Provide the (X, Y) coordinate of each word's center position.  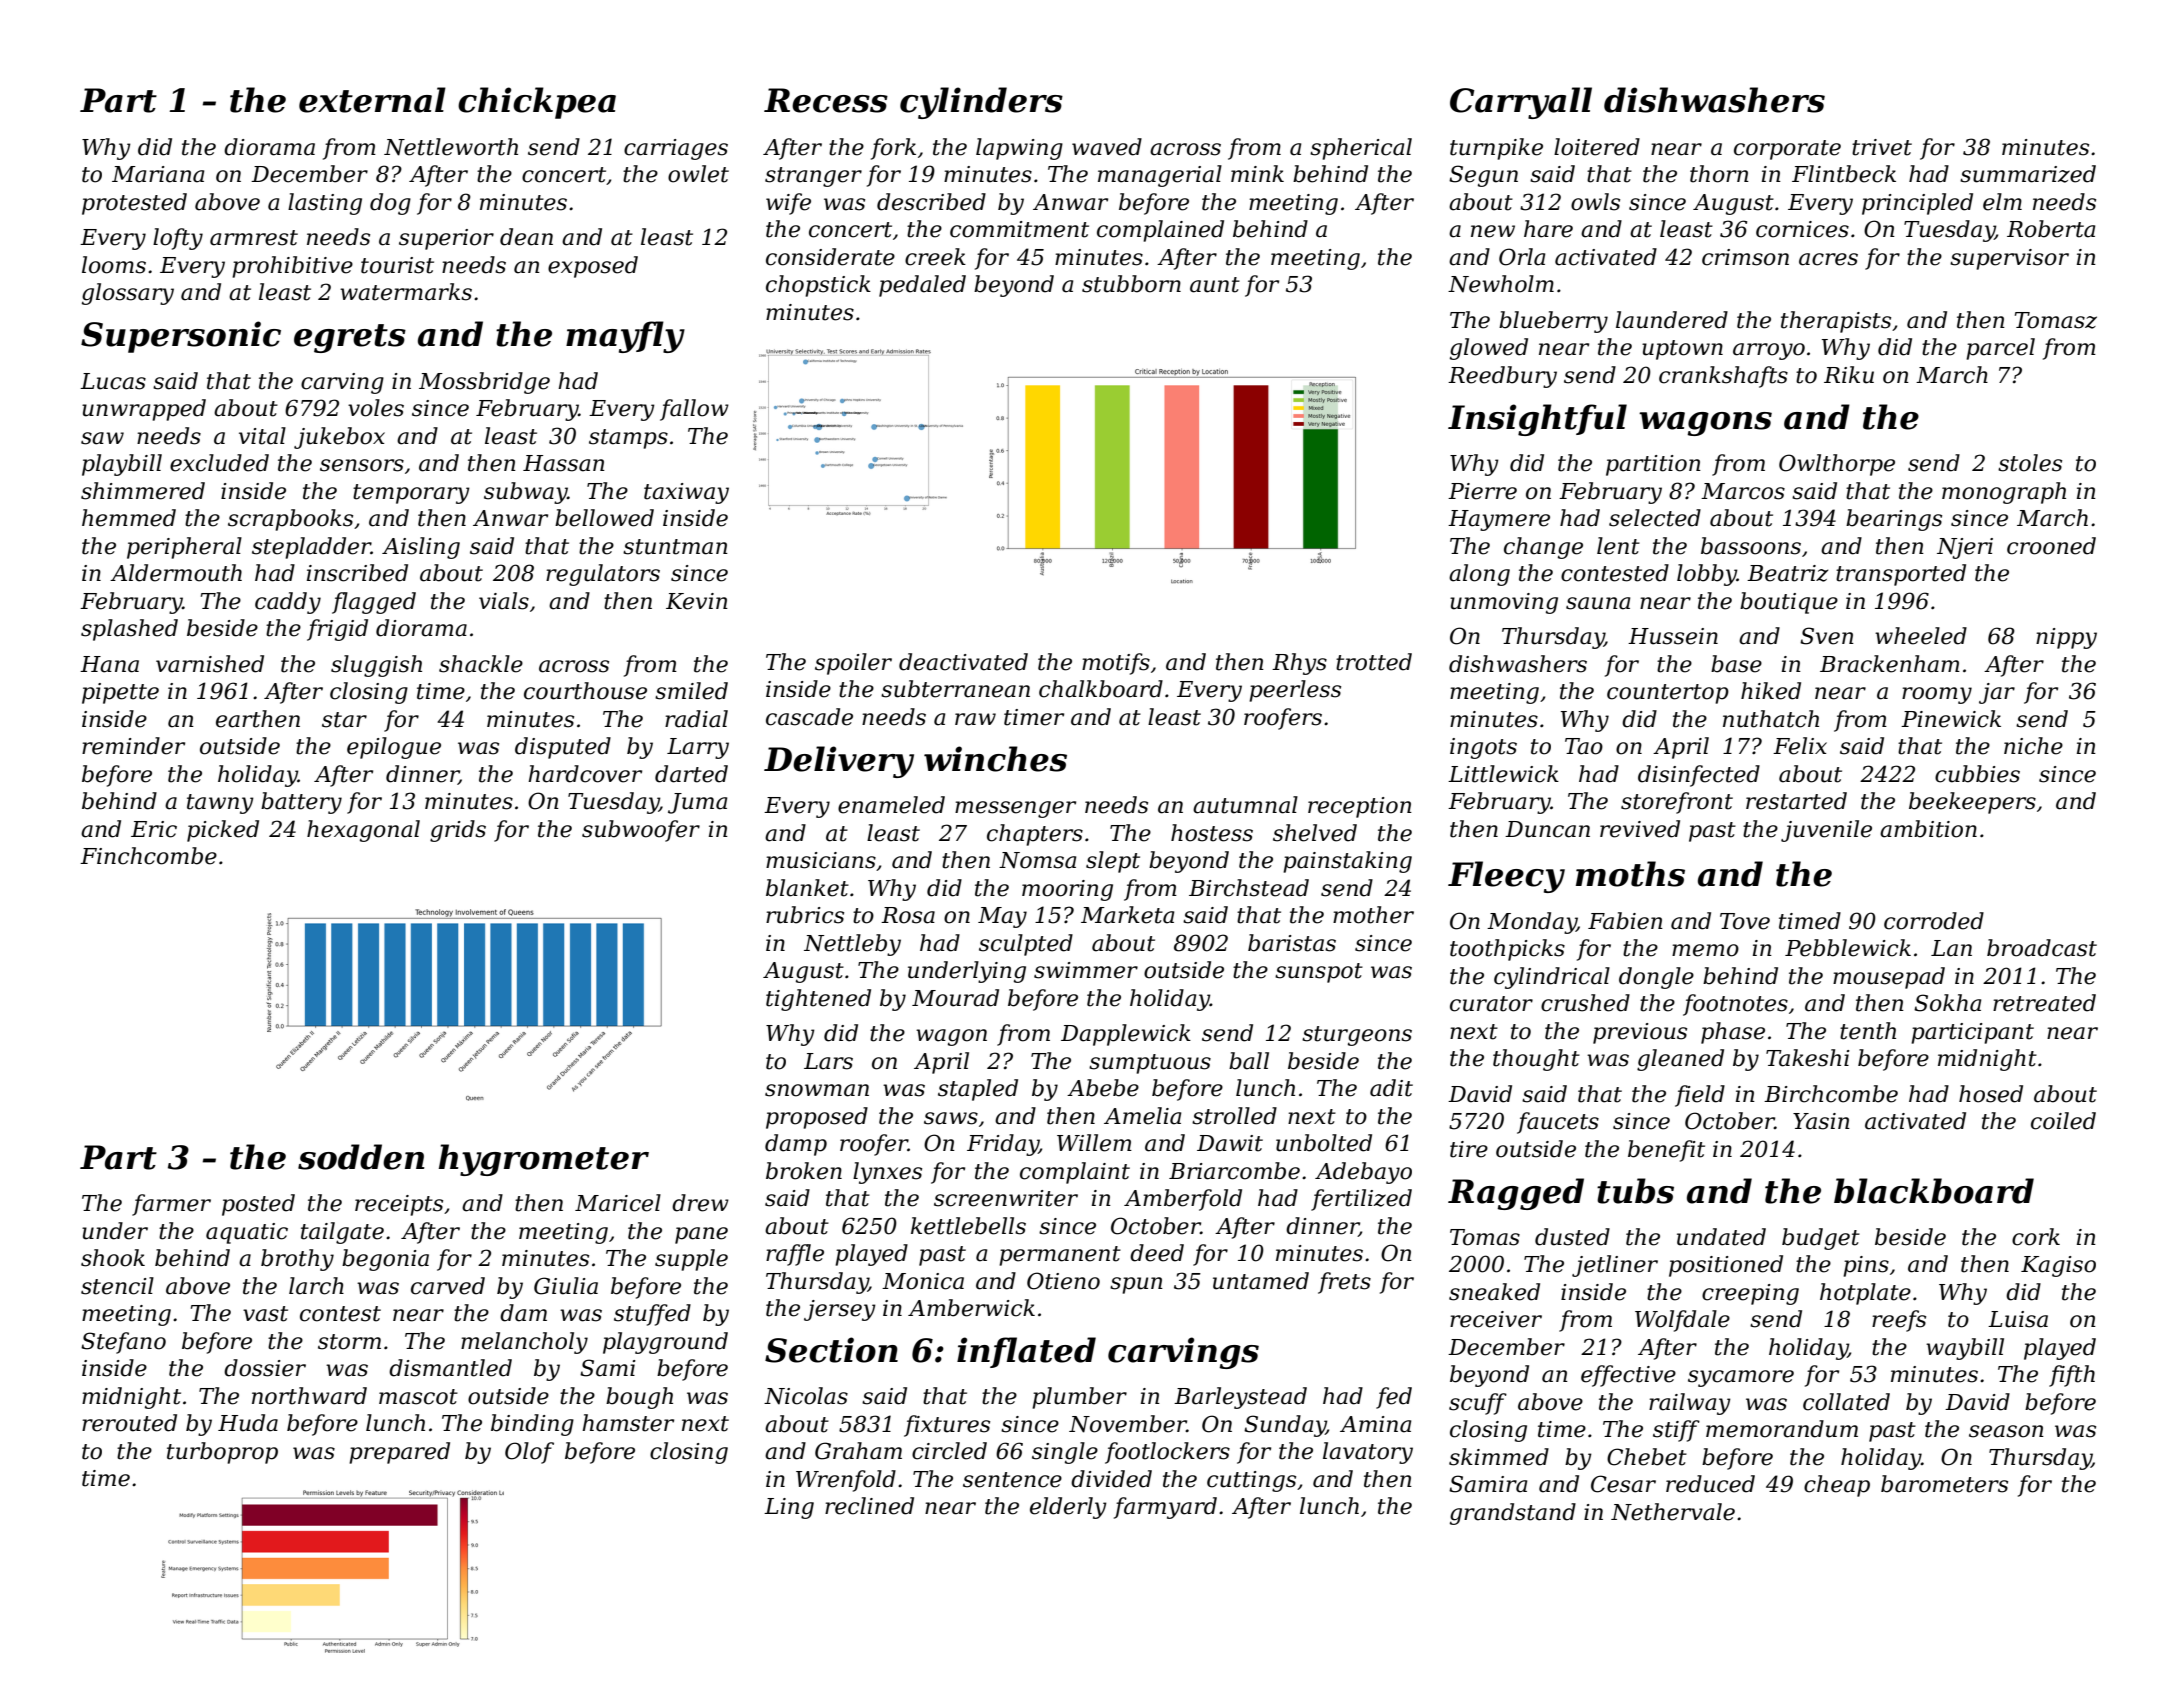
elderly (1068, 1508)
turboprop (222, 1453)
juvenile (1826, 831)
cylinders (981, 103)
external (372, 100)
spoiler (853, 664)
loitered (1597, 147)
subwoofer (641, 831)
